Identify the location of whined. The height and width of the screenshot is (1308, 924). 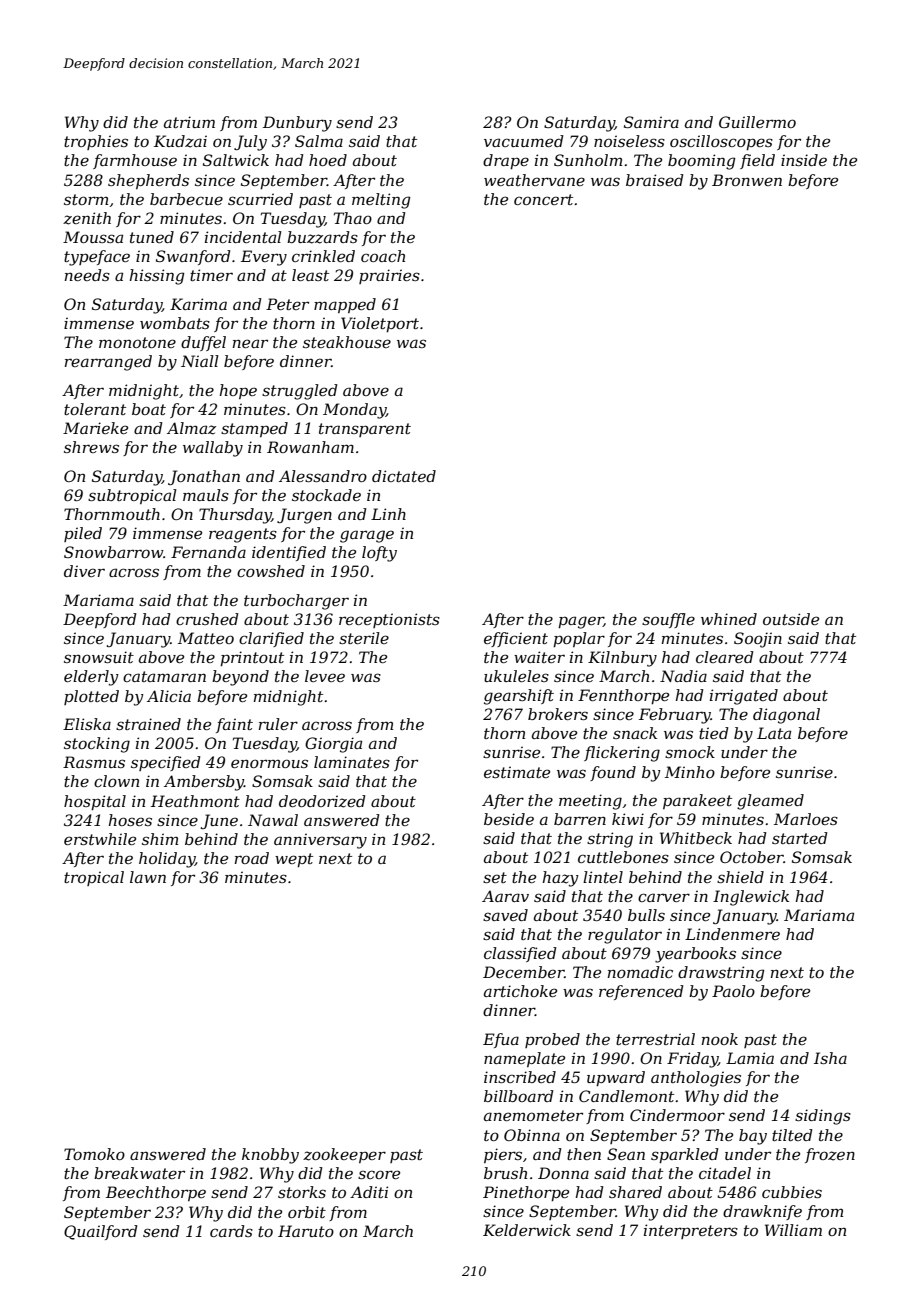
(729, 619).
